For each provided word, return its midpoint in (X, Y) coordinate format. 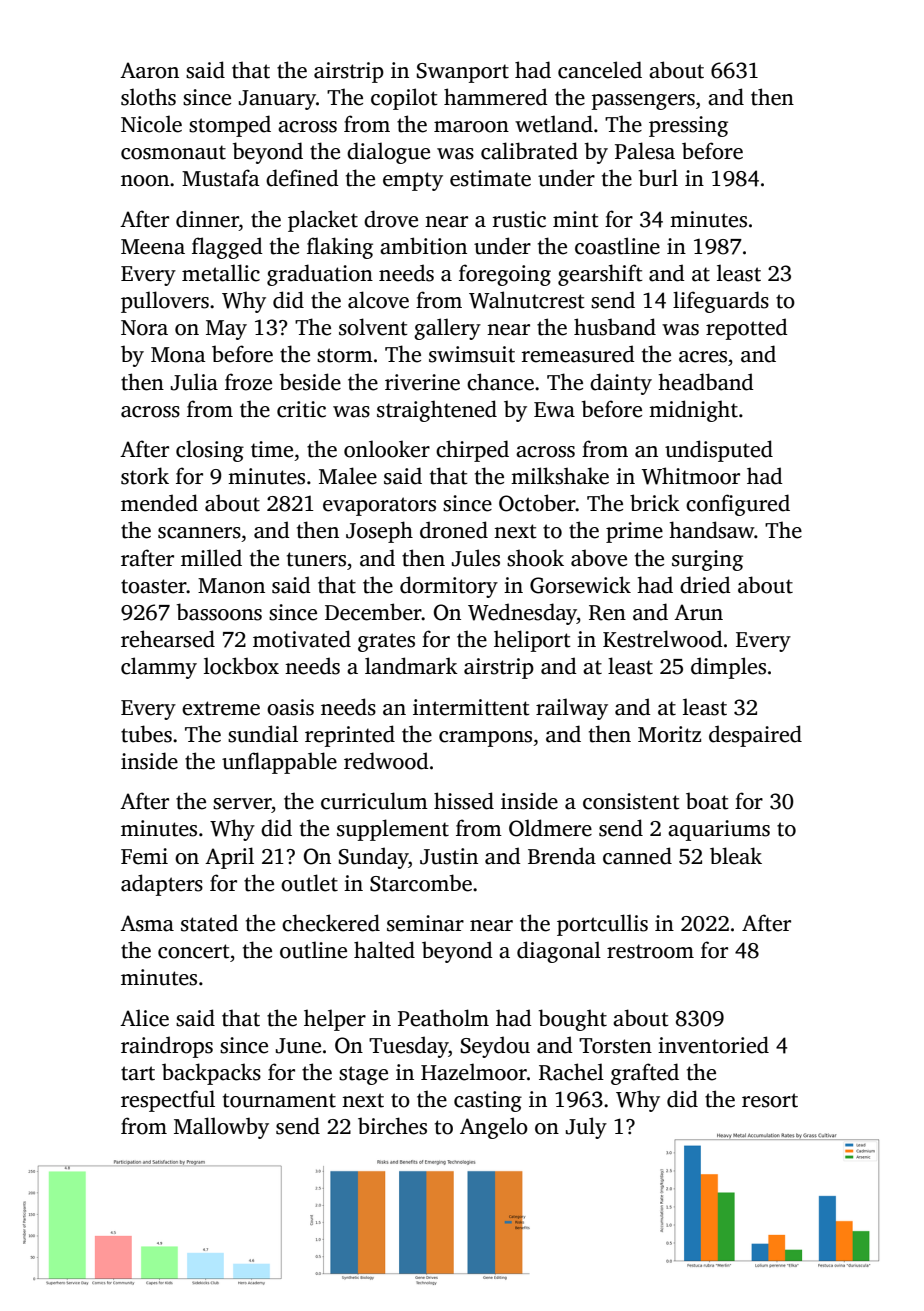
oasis (290, 707)
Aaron (149, 70)
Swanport (463, 73)
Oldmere (550, 828)
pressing (688, 126)
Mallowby (221, 1128)
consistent (631, 801)
